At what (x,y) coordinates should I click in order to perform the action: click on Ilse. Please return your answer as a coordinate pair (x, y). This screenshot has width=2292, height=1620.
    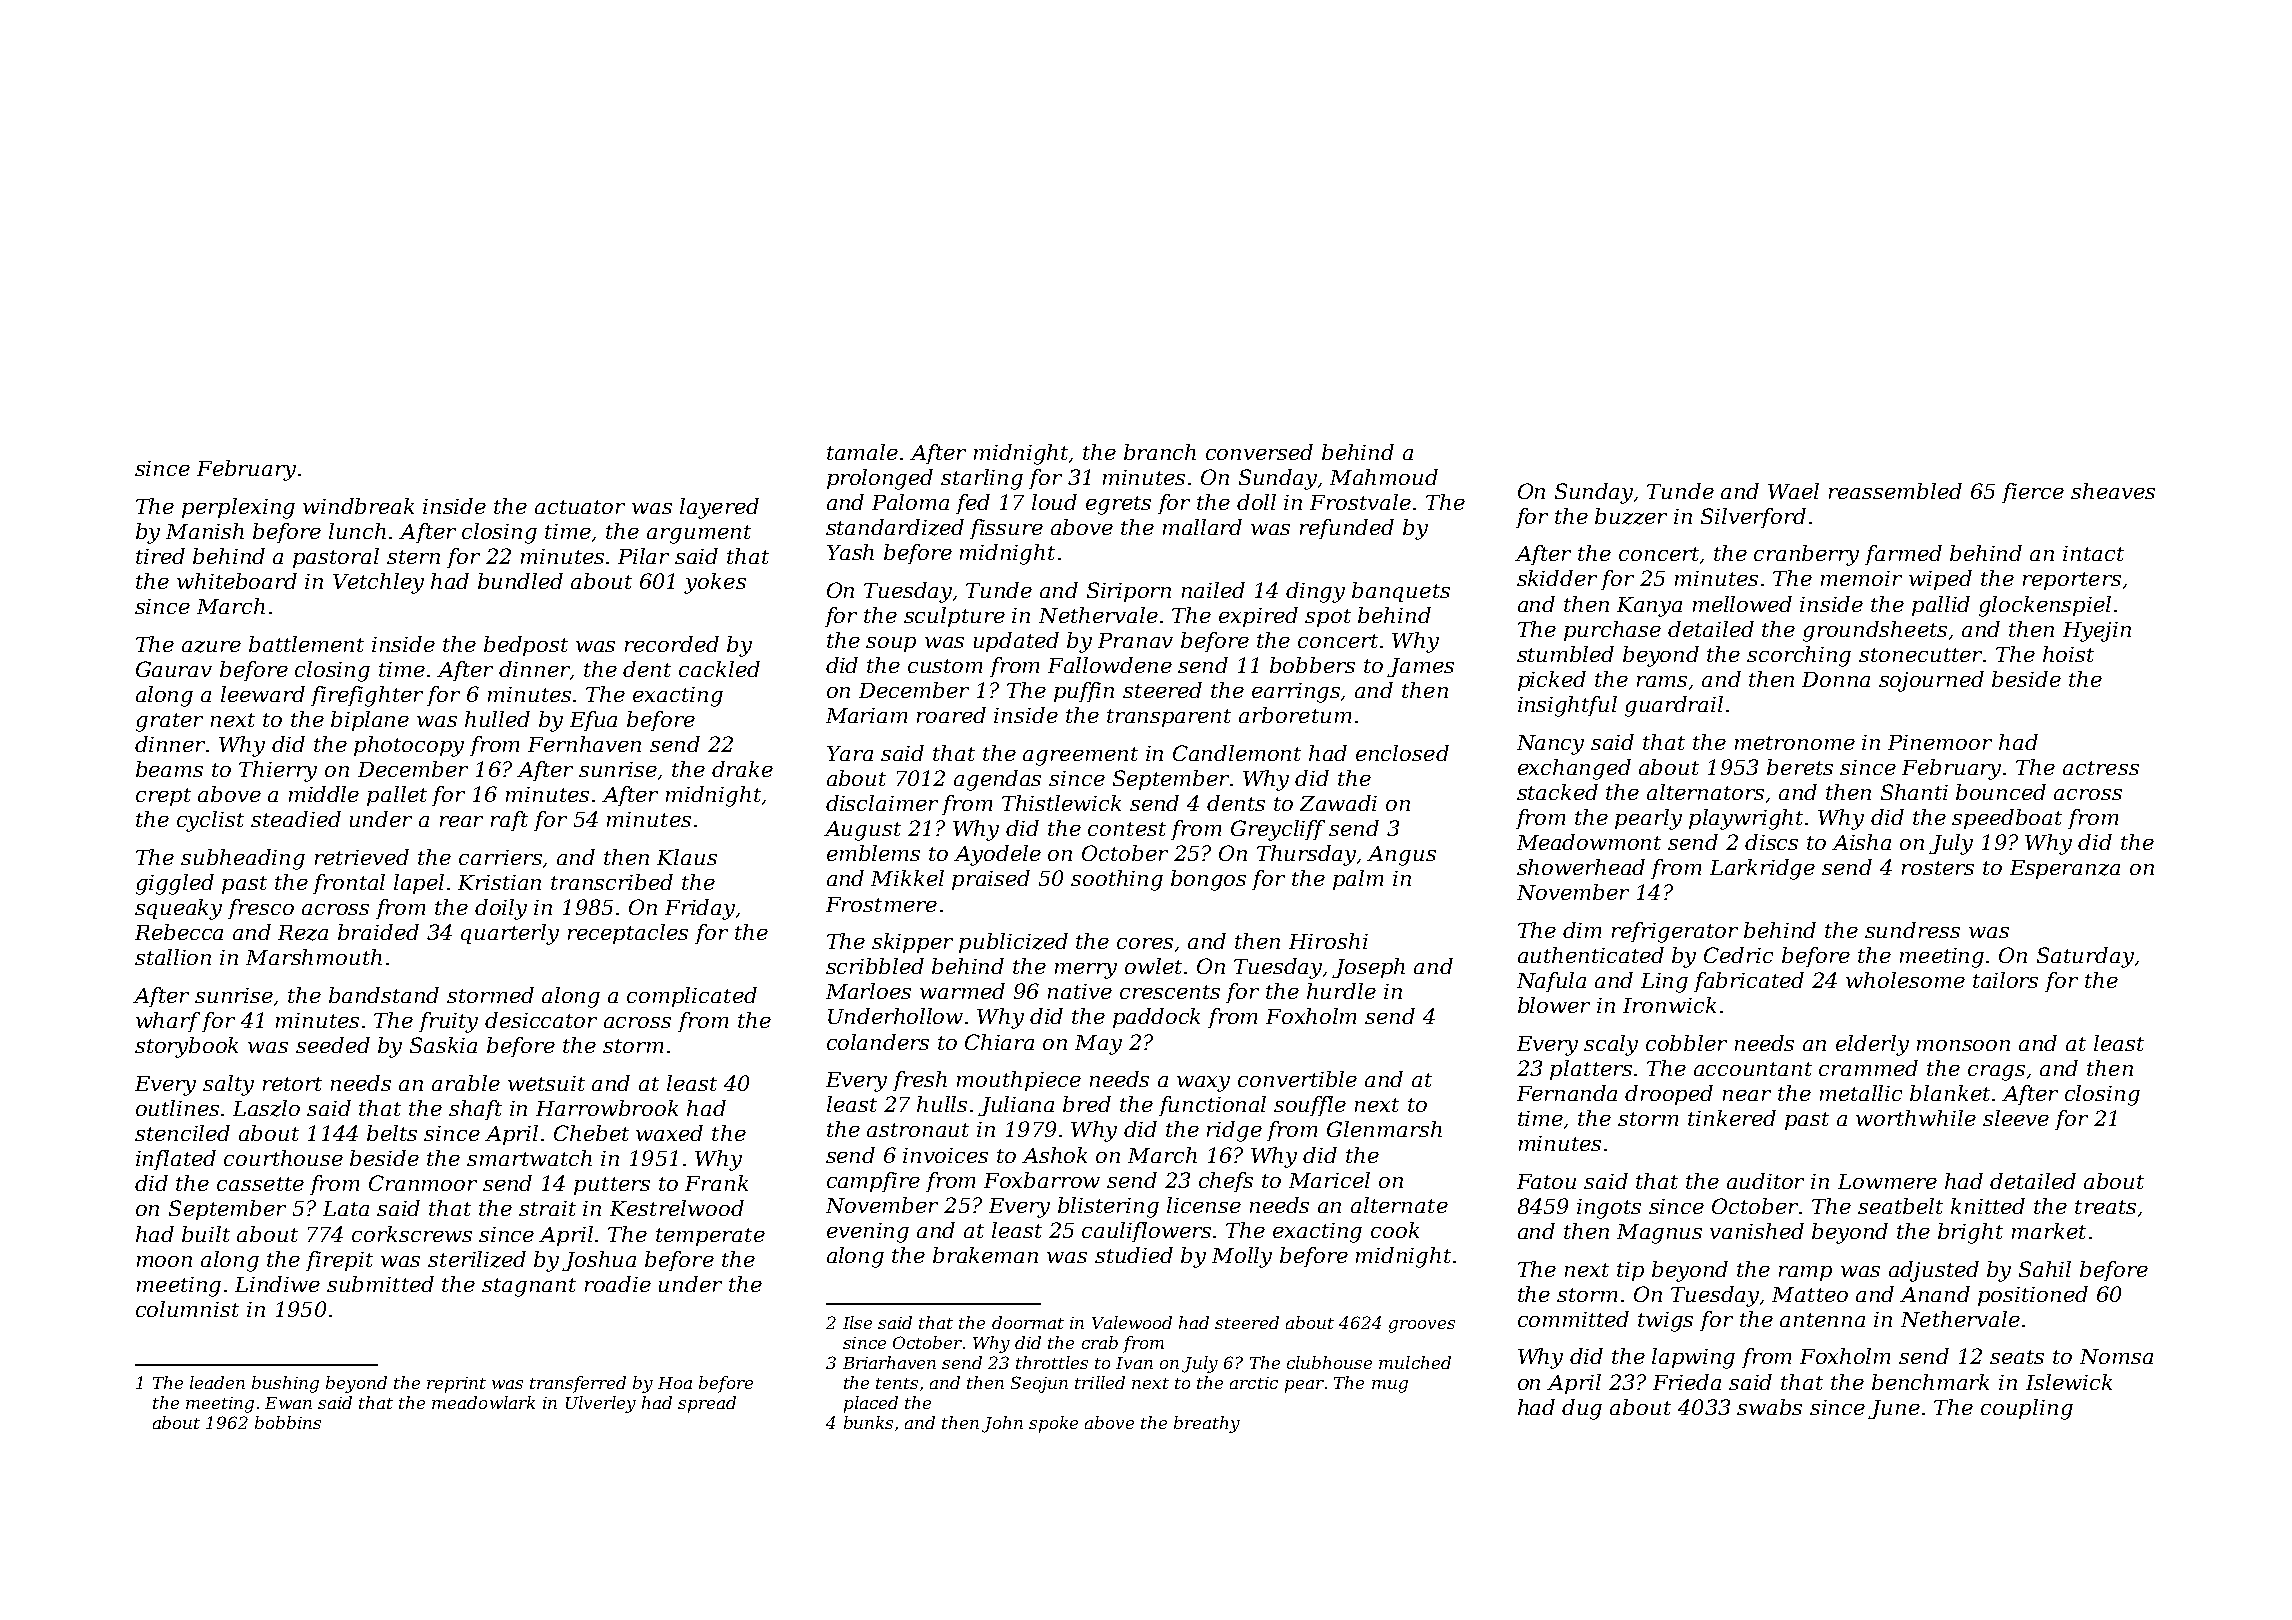
    Looking at the image, I should click on (857, 1322).
